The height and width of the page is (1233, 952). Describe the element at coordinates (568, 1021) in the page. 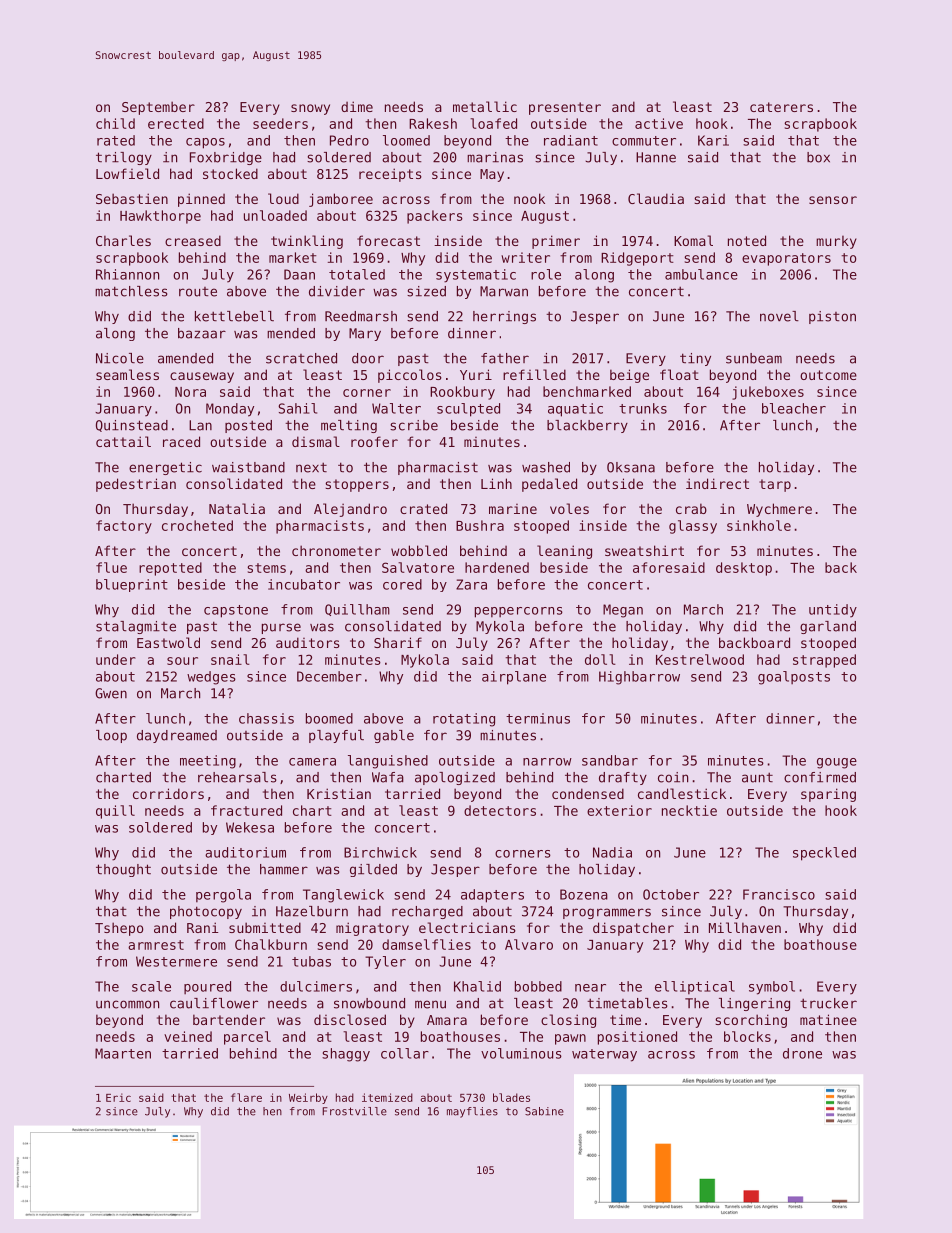

I see `closing` at that location.
